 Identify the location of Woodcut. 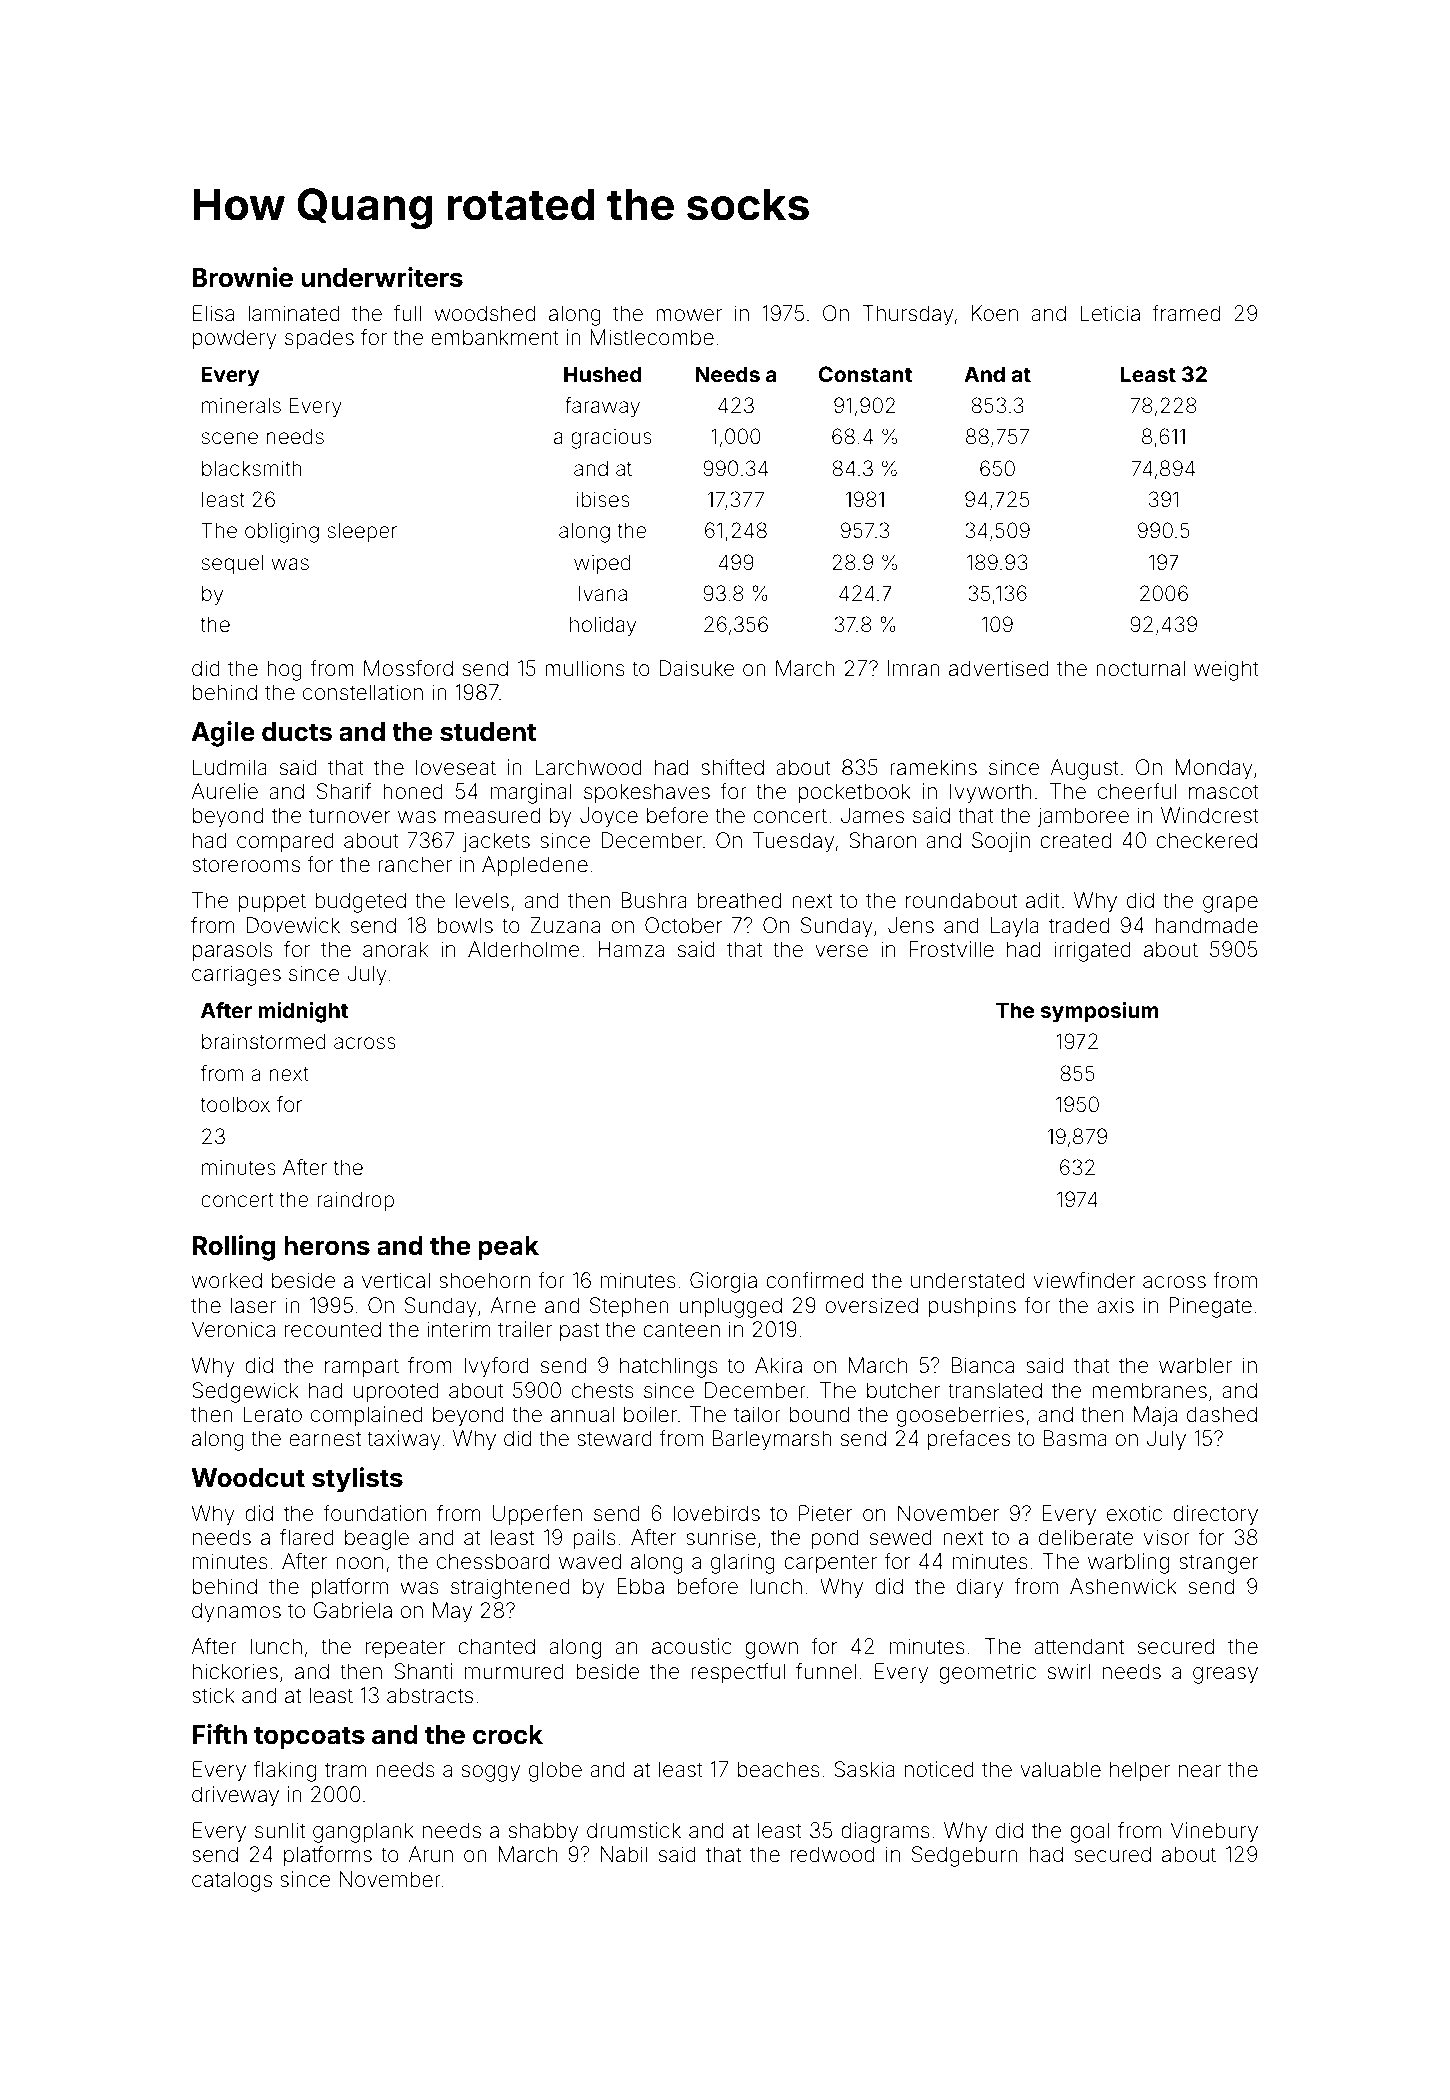
(248, 1478).
